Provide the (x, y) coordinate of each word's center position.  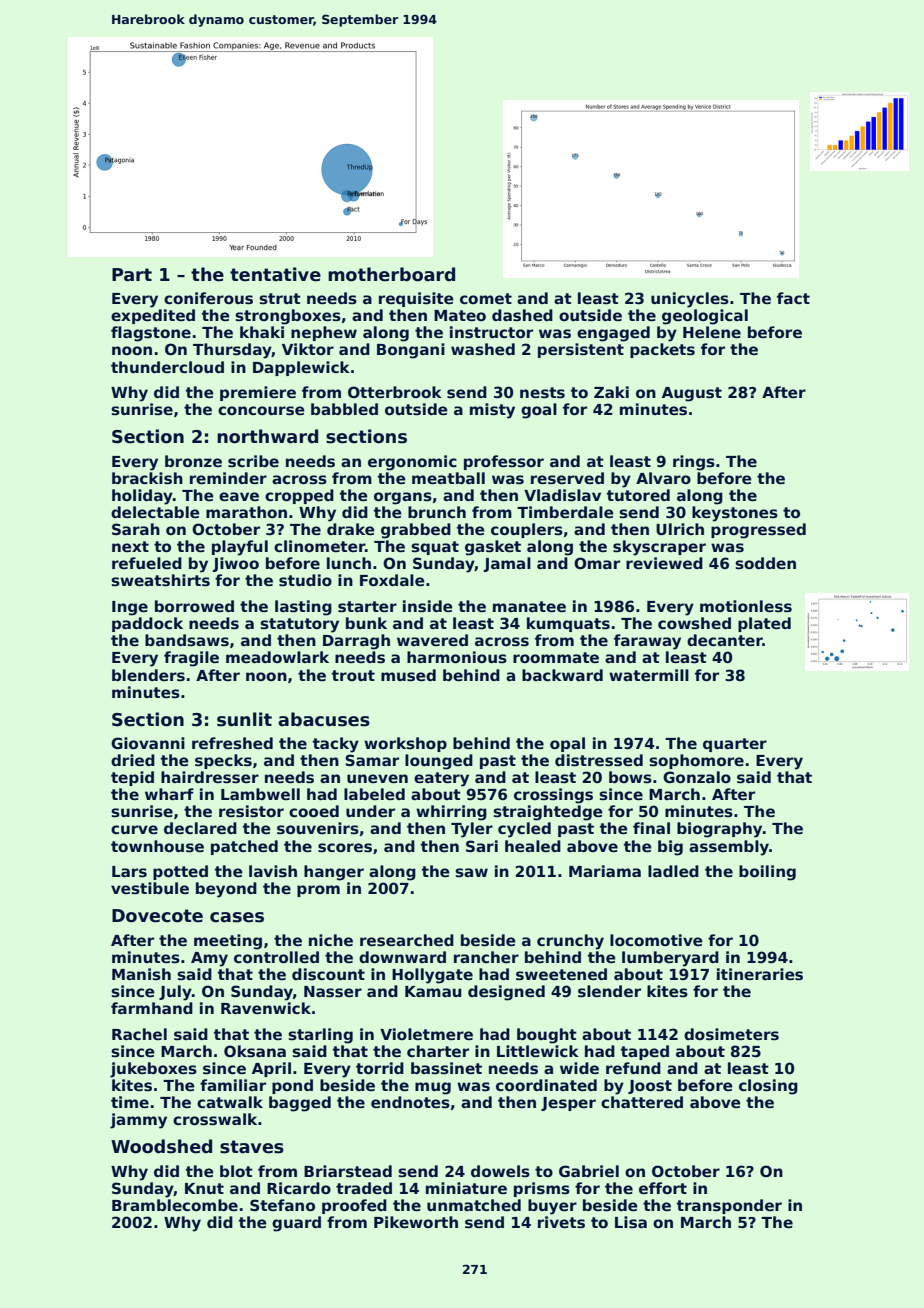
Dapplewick (301, 368)
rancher (486, 957)
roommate (556, 657)
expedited (153, 316)
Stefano (282, 1205)
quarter (735, 745)
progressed (758, 531)
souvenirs (318, 828)
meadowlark (277, 657)
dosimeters (731, 1034)
